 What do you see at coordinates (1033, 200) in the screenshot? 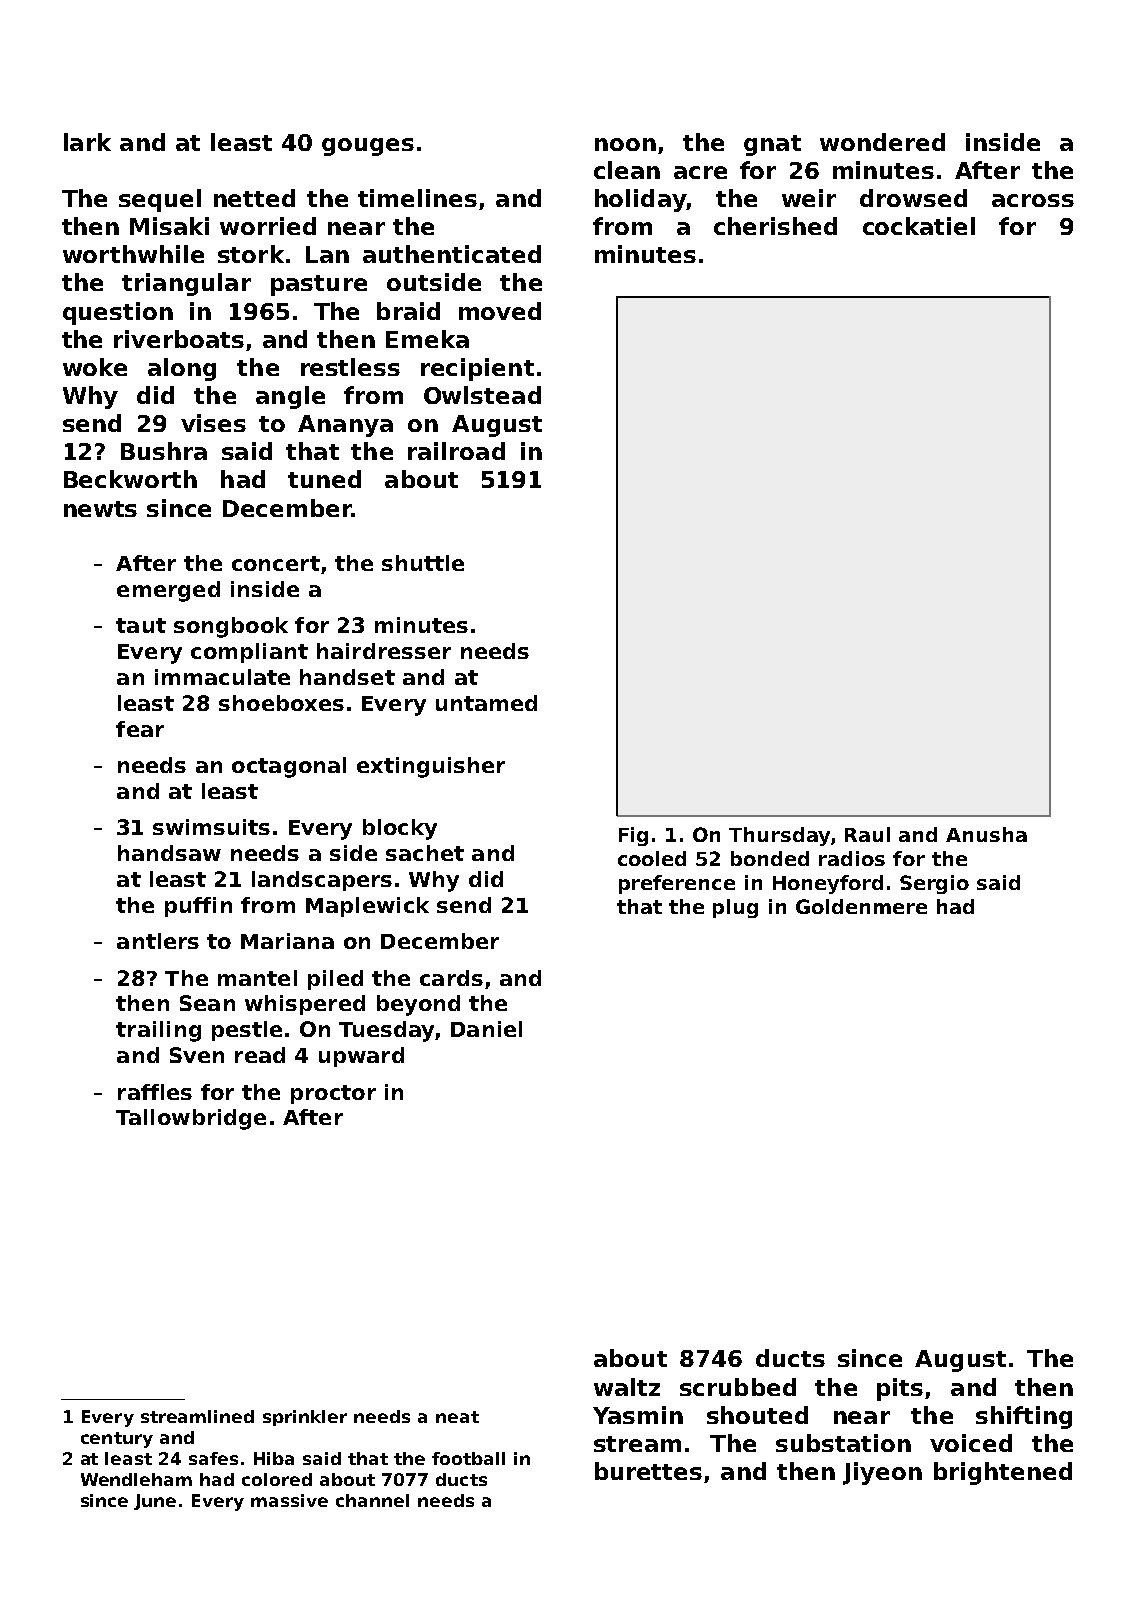
I see `across` at bounding box center [1033, 200].
